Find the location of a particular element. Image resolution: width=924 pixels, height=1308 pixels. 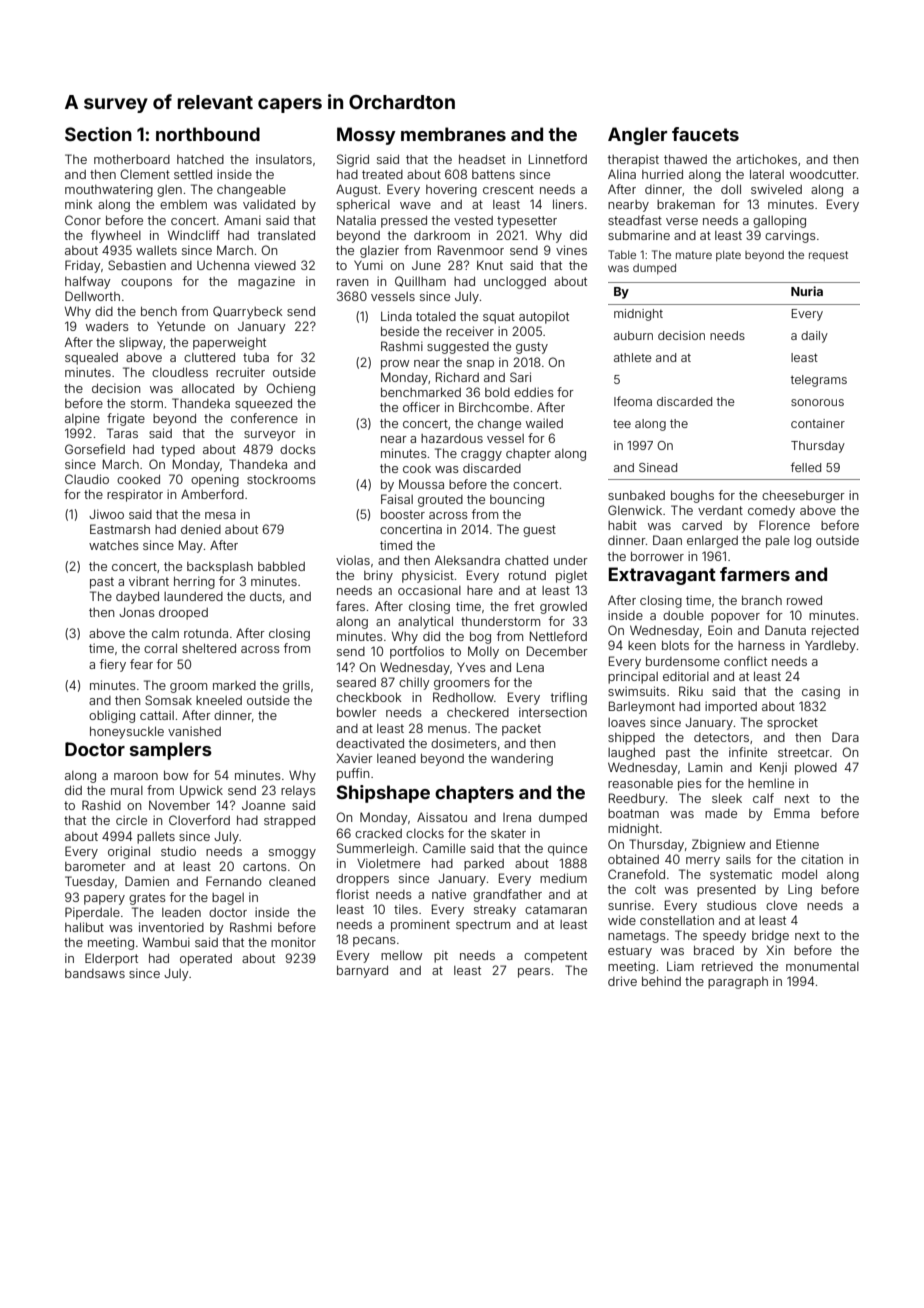

hurried is located at coordinates (662, 174).
